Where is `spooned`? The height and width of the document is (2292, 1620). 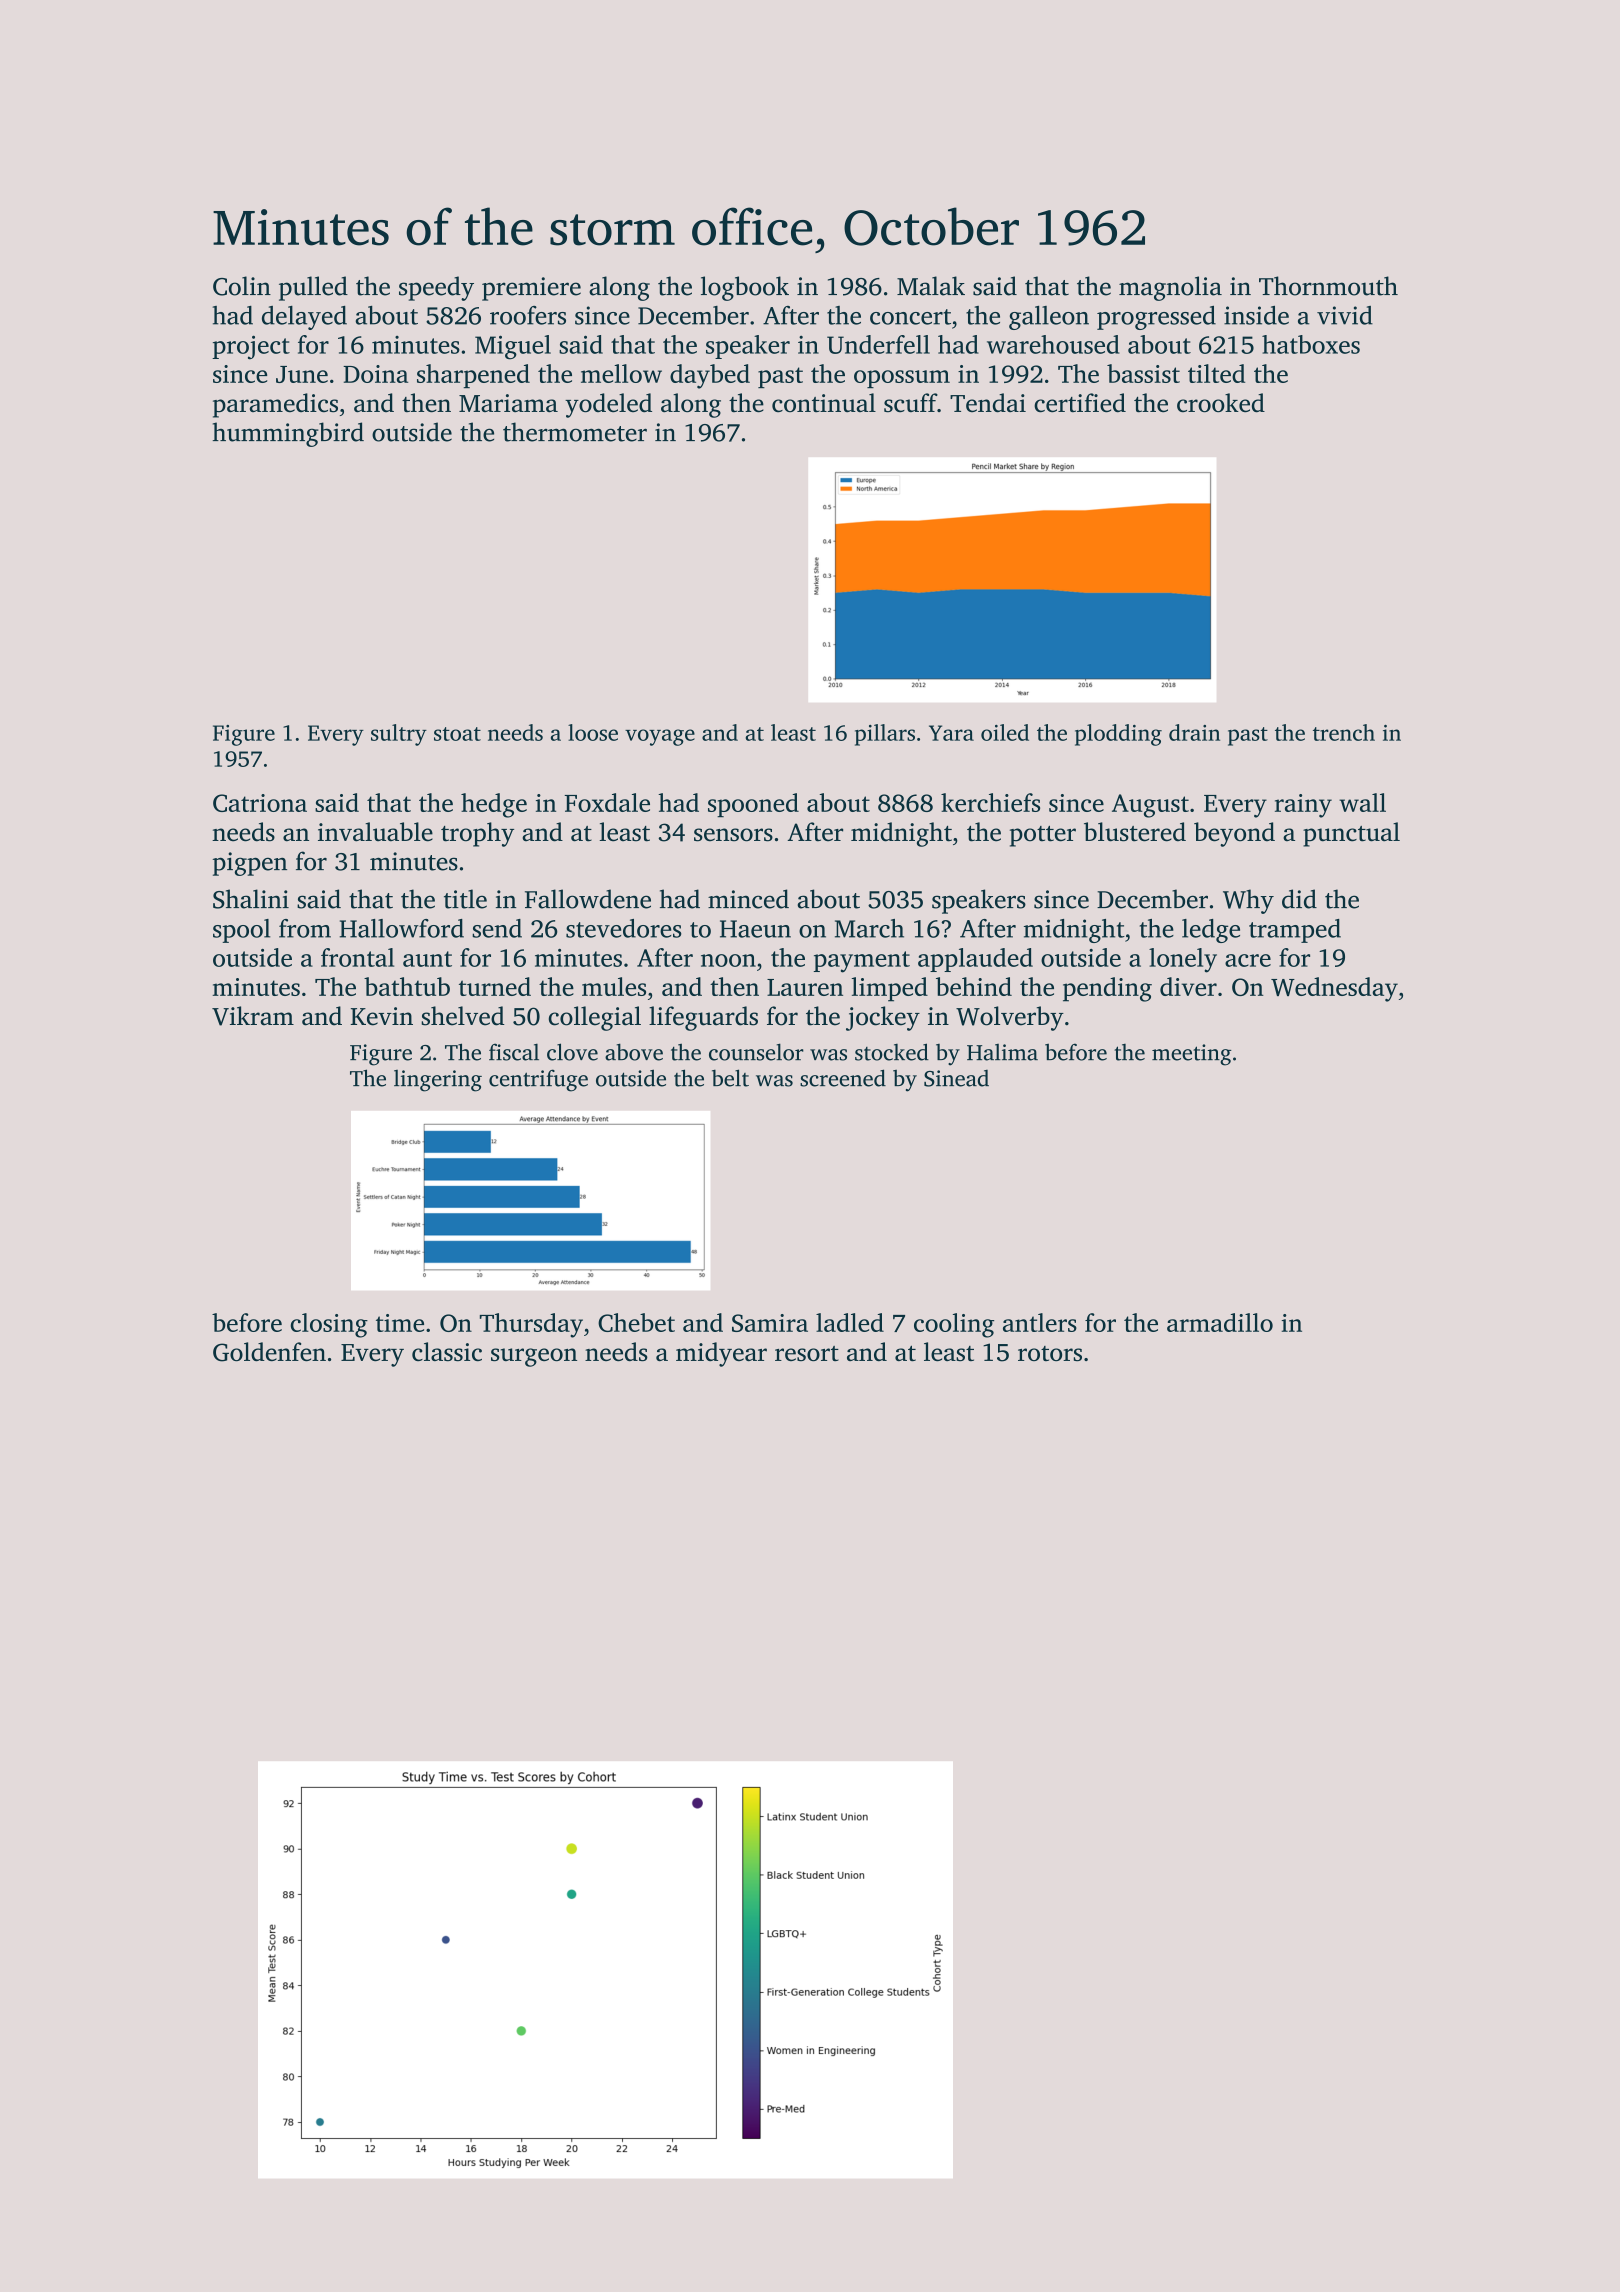
spooned is located at coordinates (753, 805).
